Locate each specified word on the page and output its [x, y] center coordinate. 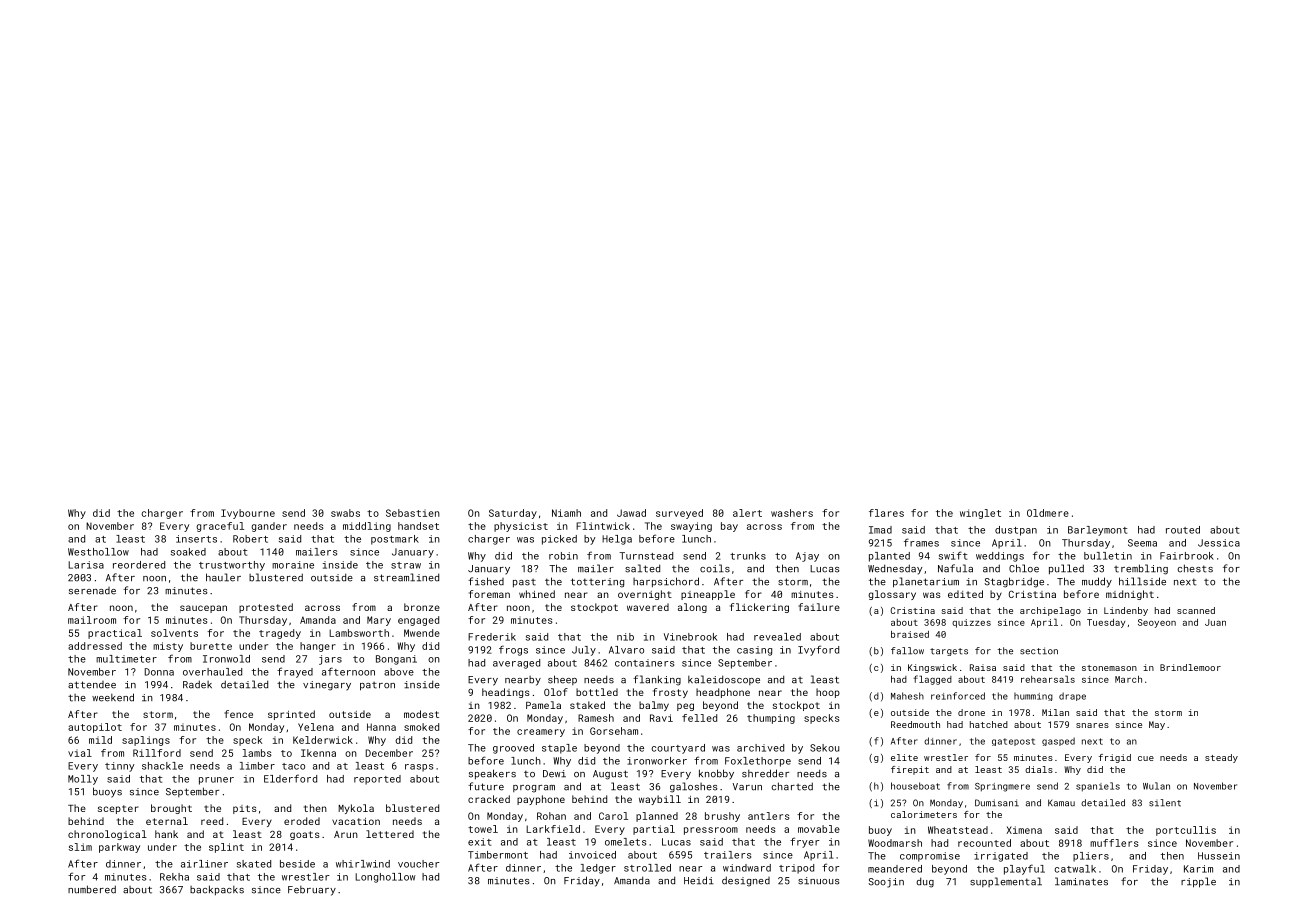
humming [1033, 697]
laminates [1081, 881]
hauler [223, 577]
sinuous [819, 881]
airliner [204, 864]
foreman [489, 594]
